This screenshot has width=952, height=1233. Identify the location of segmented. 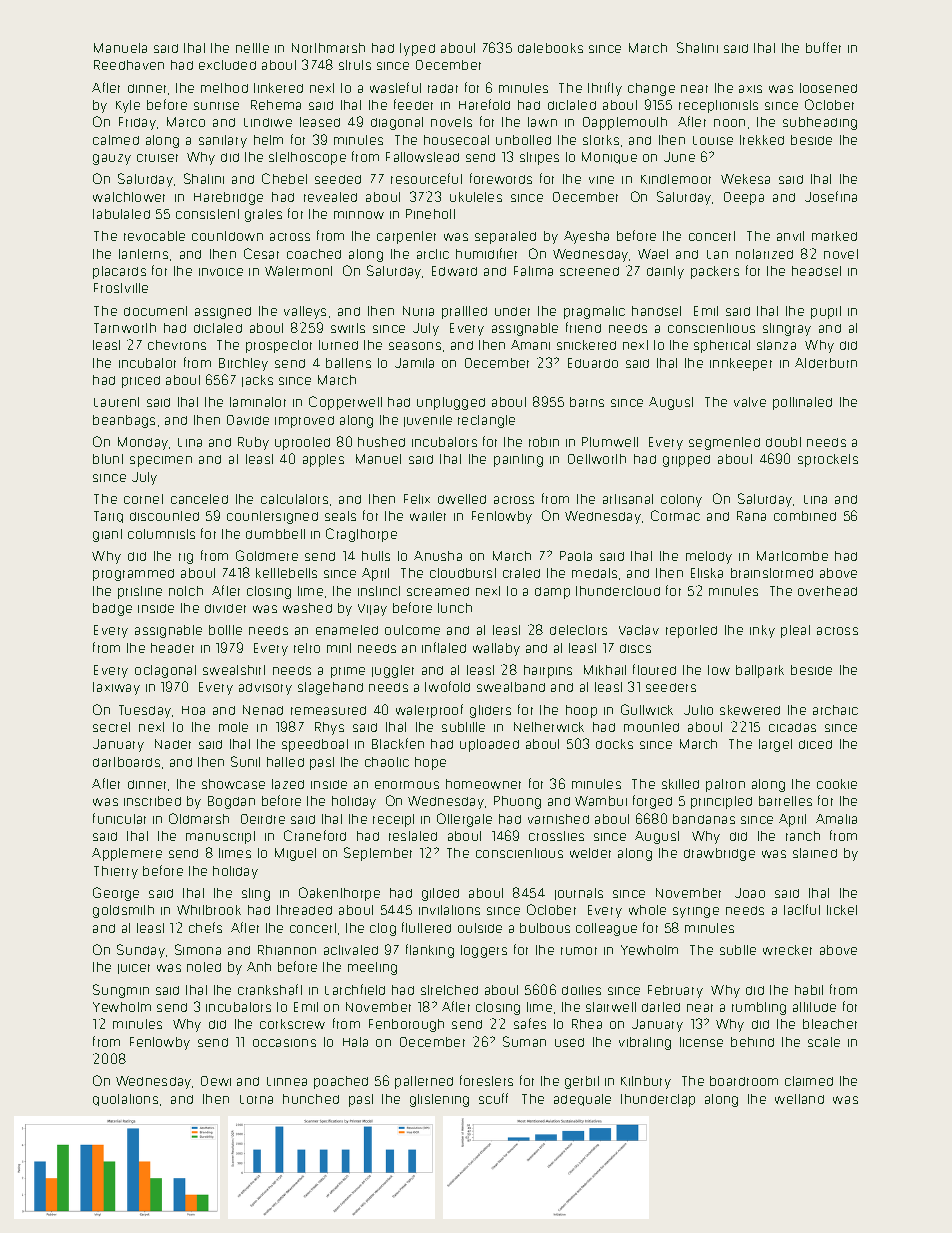
(724, 443).
